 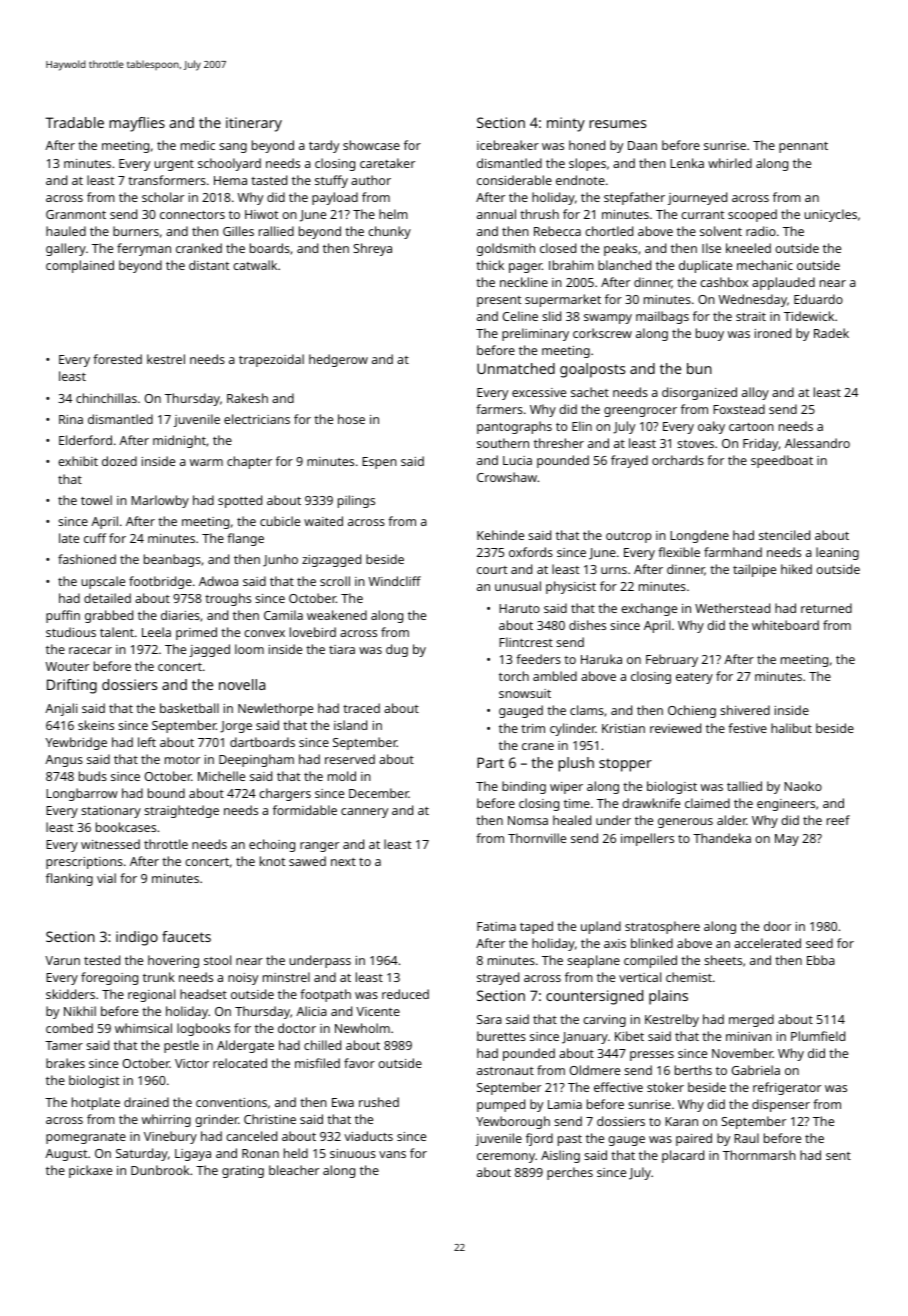 What do you see at coordinates (551, 316) in the page?
I see `slid` at bounding box center [551, 316].
